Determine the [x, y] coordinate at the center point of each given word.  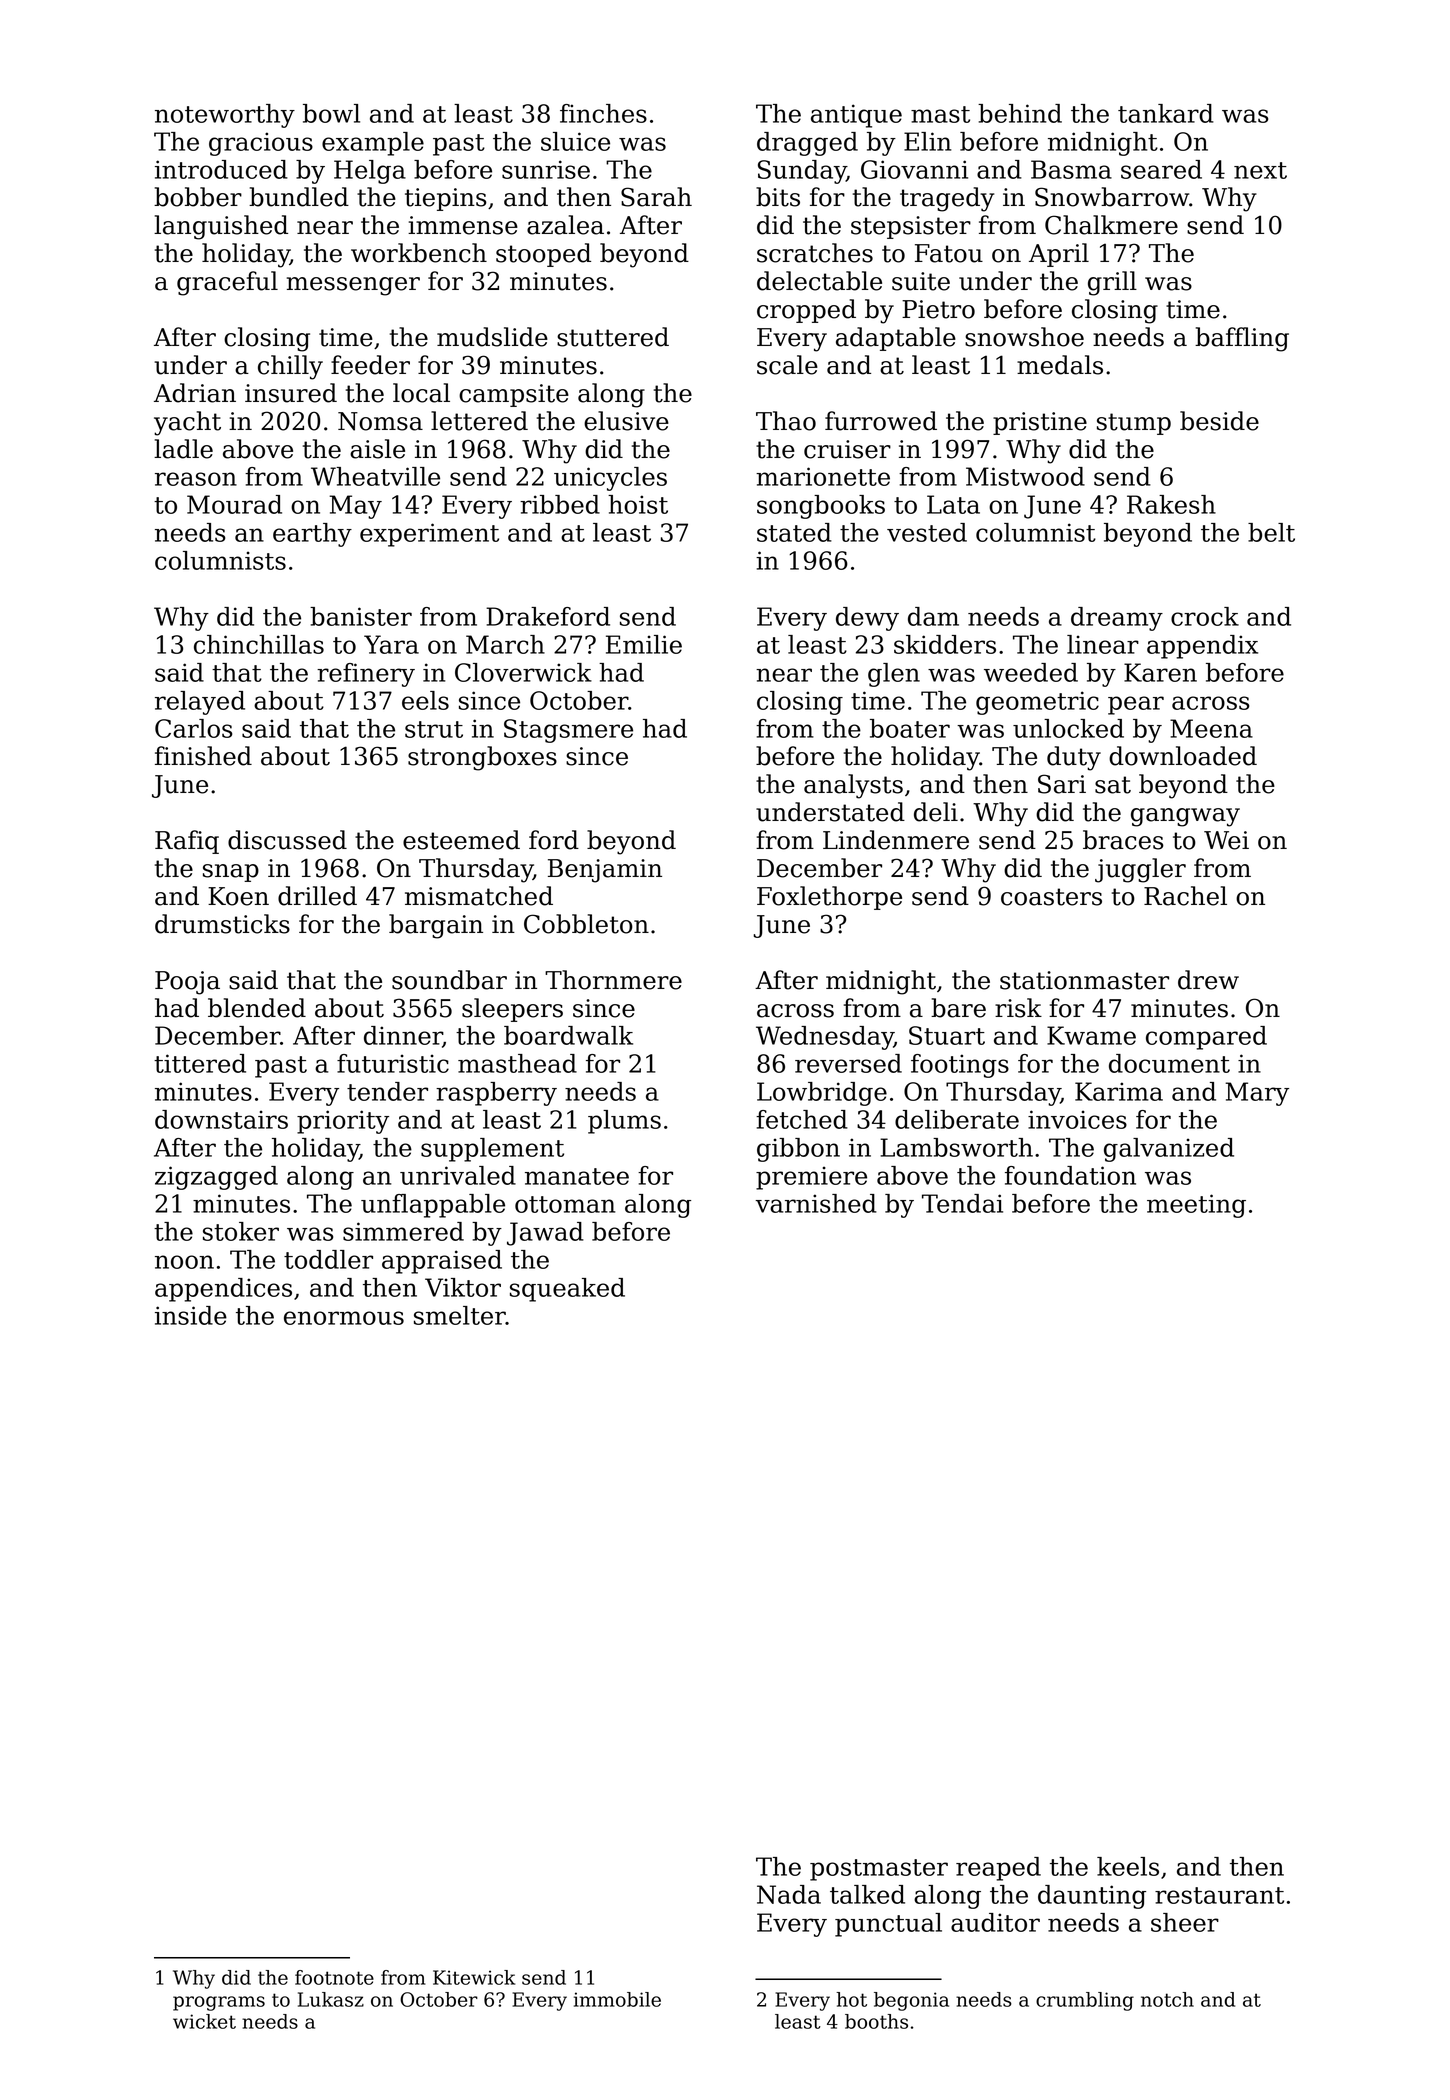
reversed [848, 1063]
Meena [1211, 728]
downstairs [221, 1119]
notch [1167, 1999]
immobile [617, 1999]
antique [856, 116]
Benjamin [605, 871]
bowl [331, 113]
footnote [334, 1977]
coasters [1051, 897]
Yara [391, 644]
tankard [1166, 113]
